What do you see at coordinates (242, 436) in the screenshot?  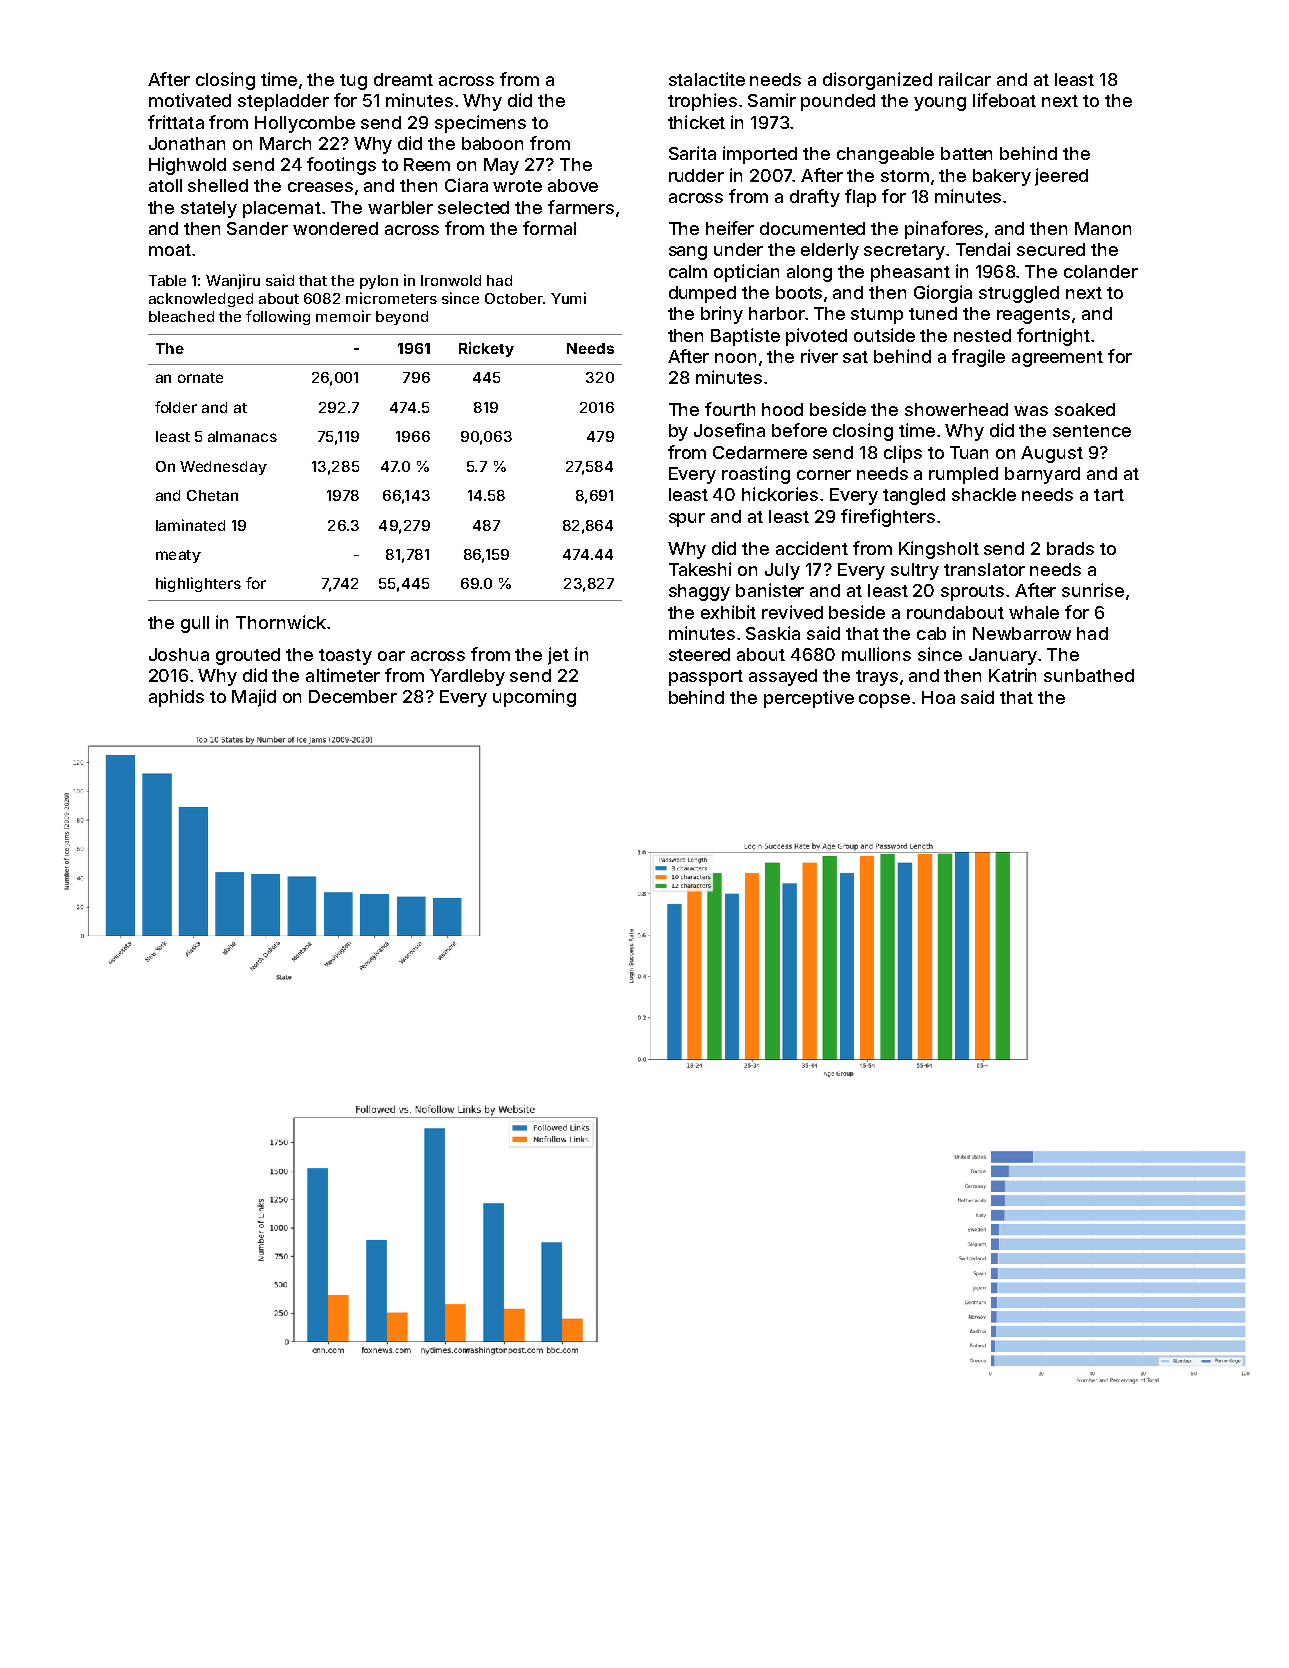 I see `almanacs` at bounding box center [242, 436].
